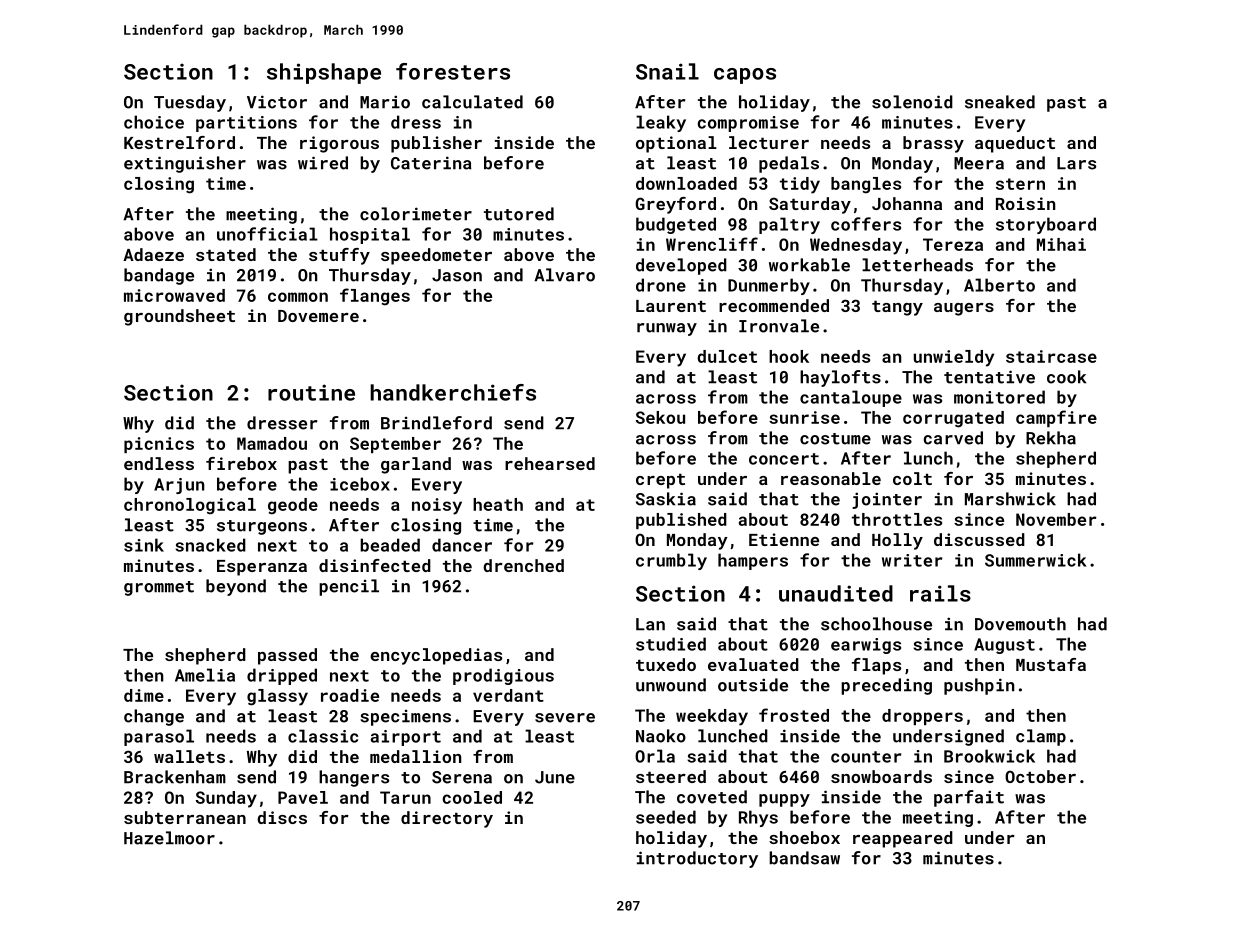  I want to click on storyboard, so click(1046, 225).
